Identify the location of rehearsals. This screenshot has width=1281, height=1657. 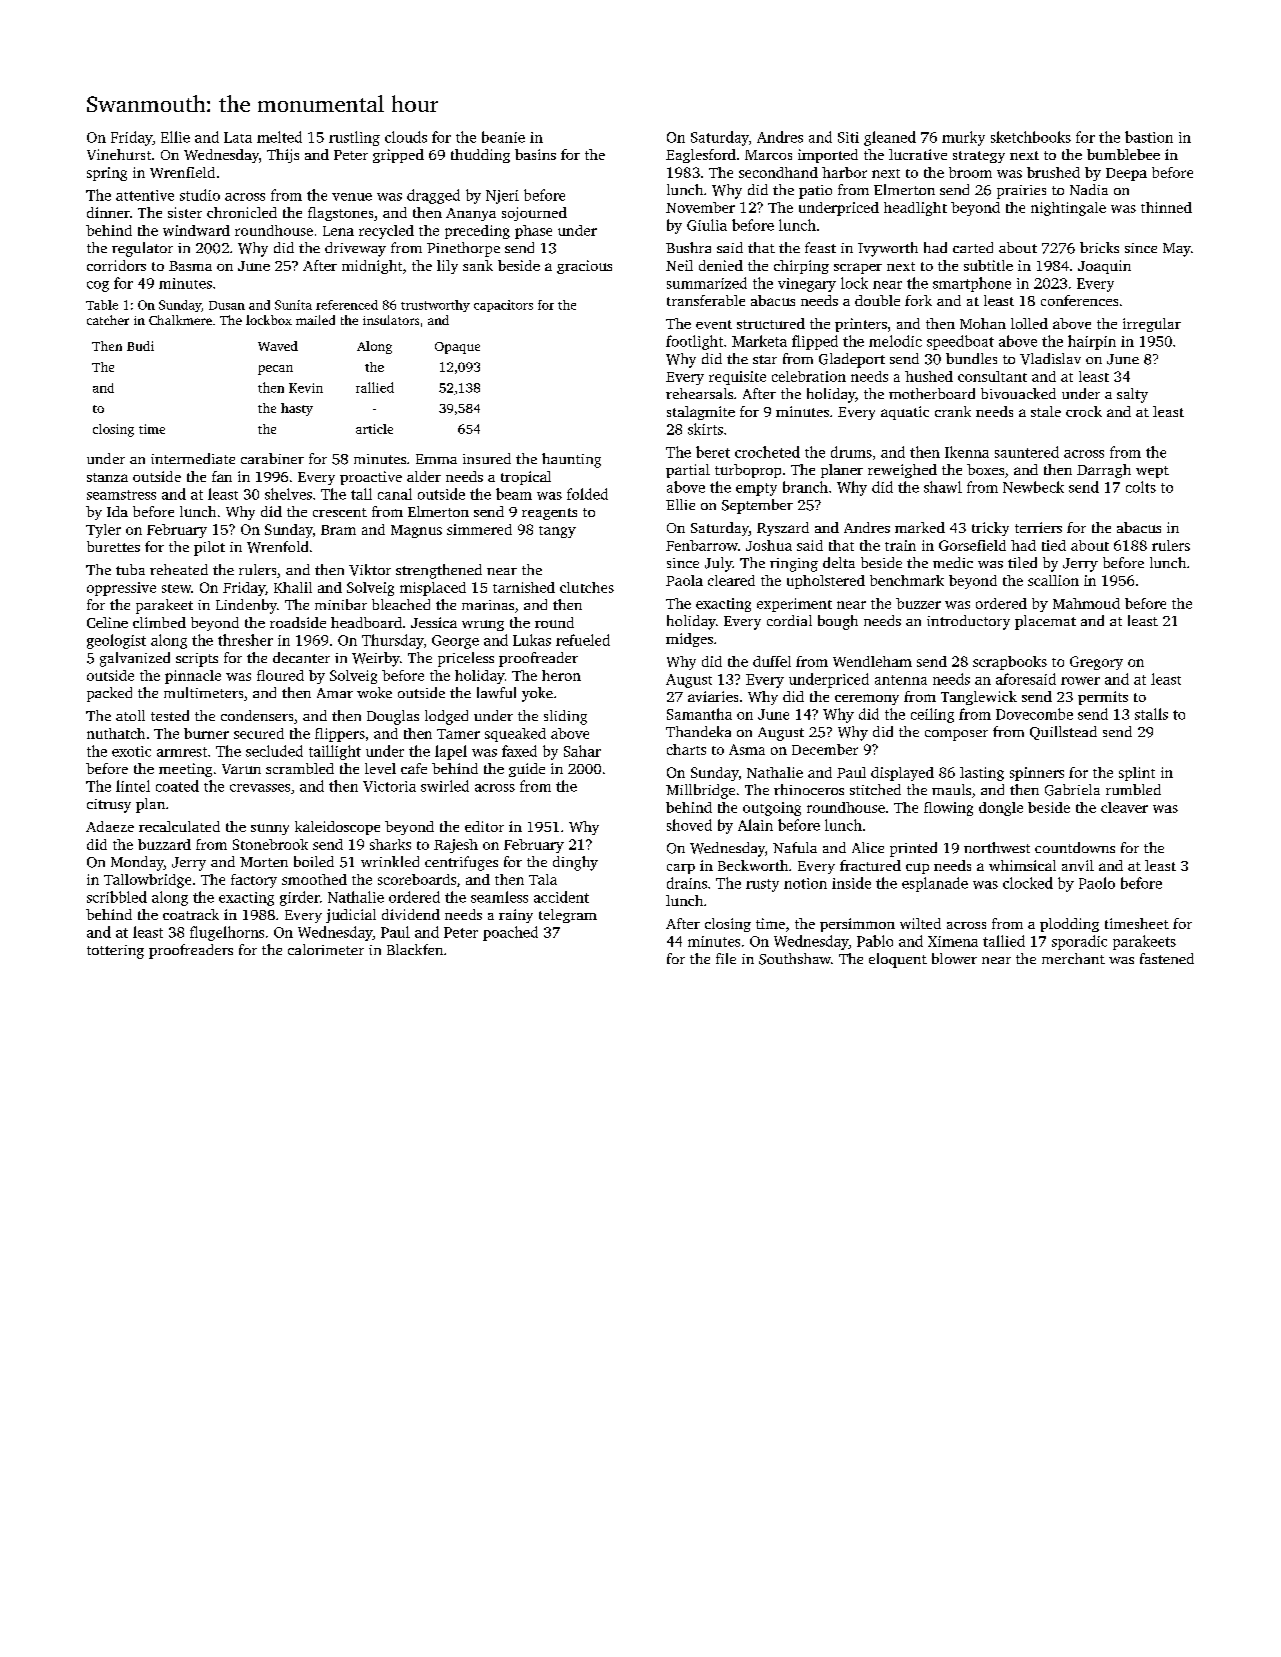
(699, 393).
